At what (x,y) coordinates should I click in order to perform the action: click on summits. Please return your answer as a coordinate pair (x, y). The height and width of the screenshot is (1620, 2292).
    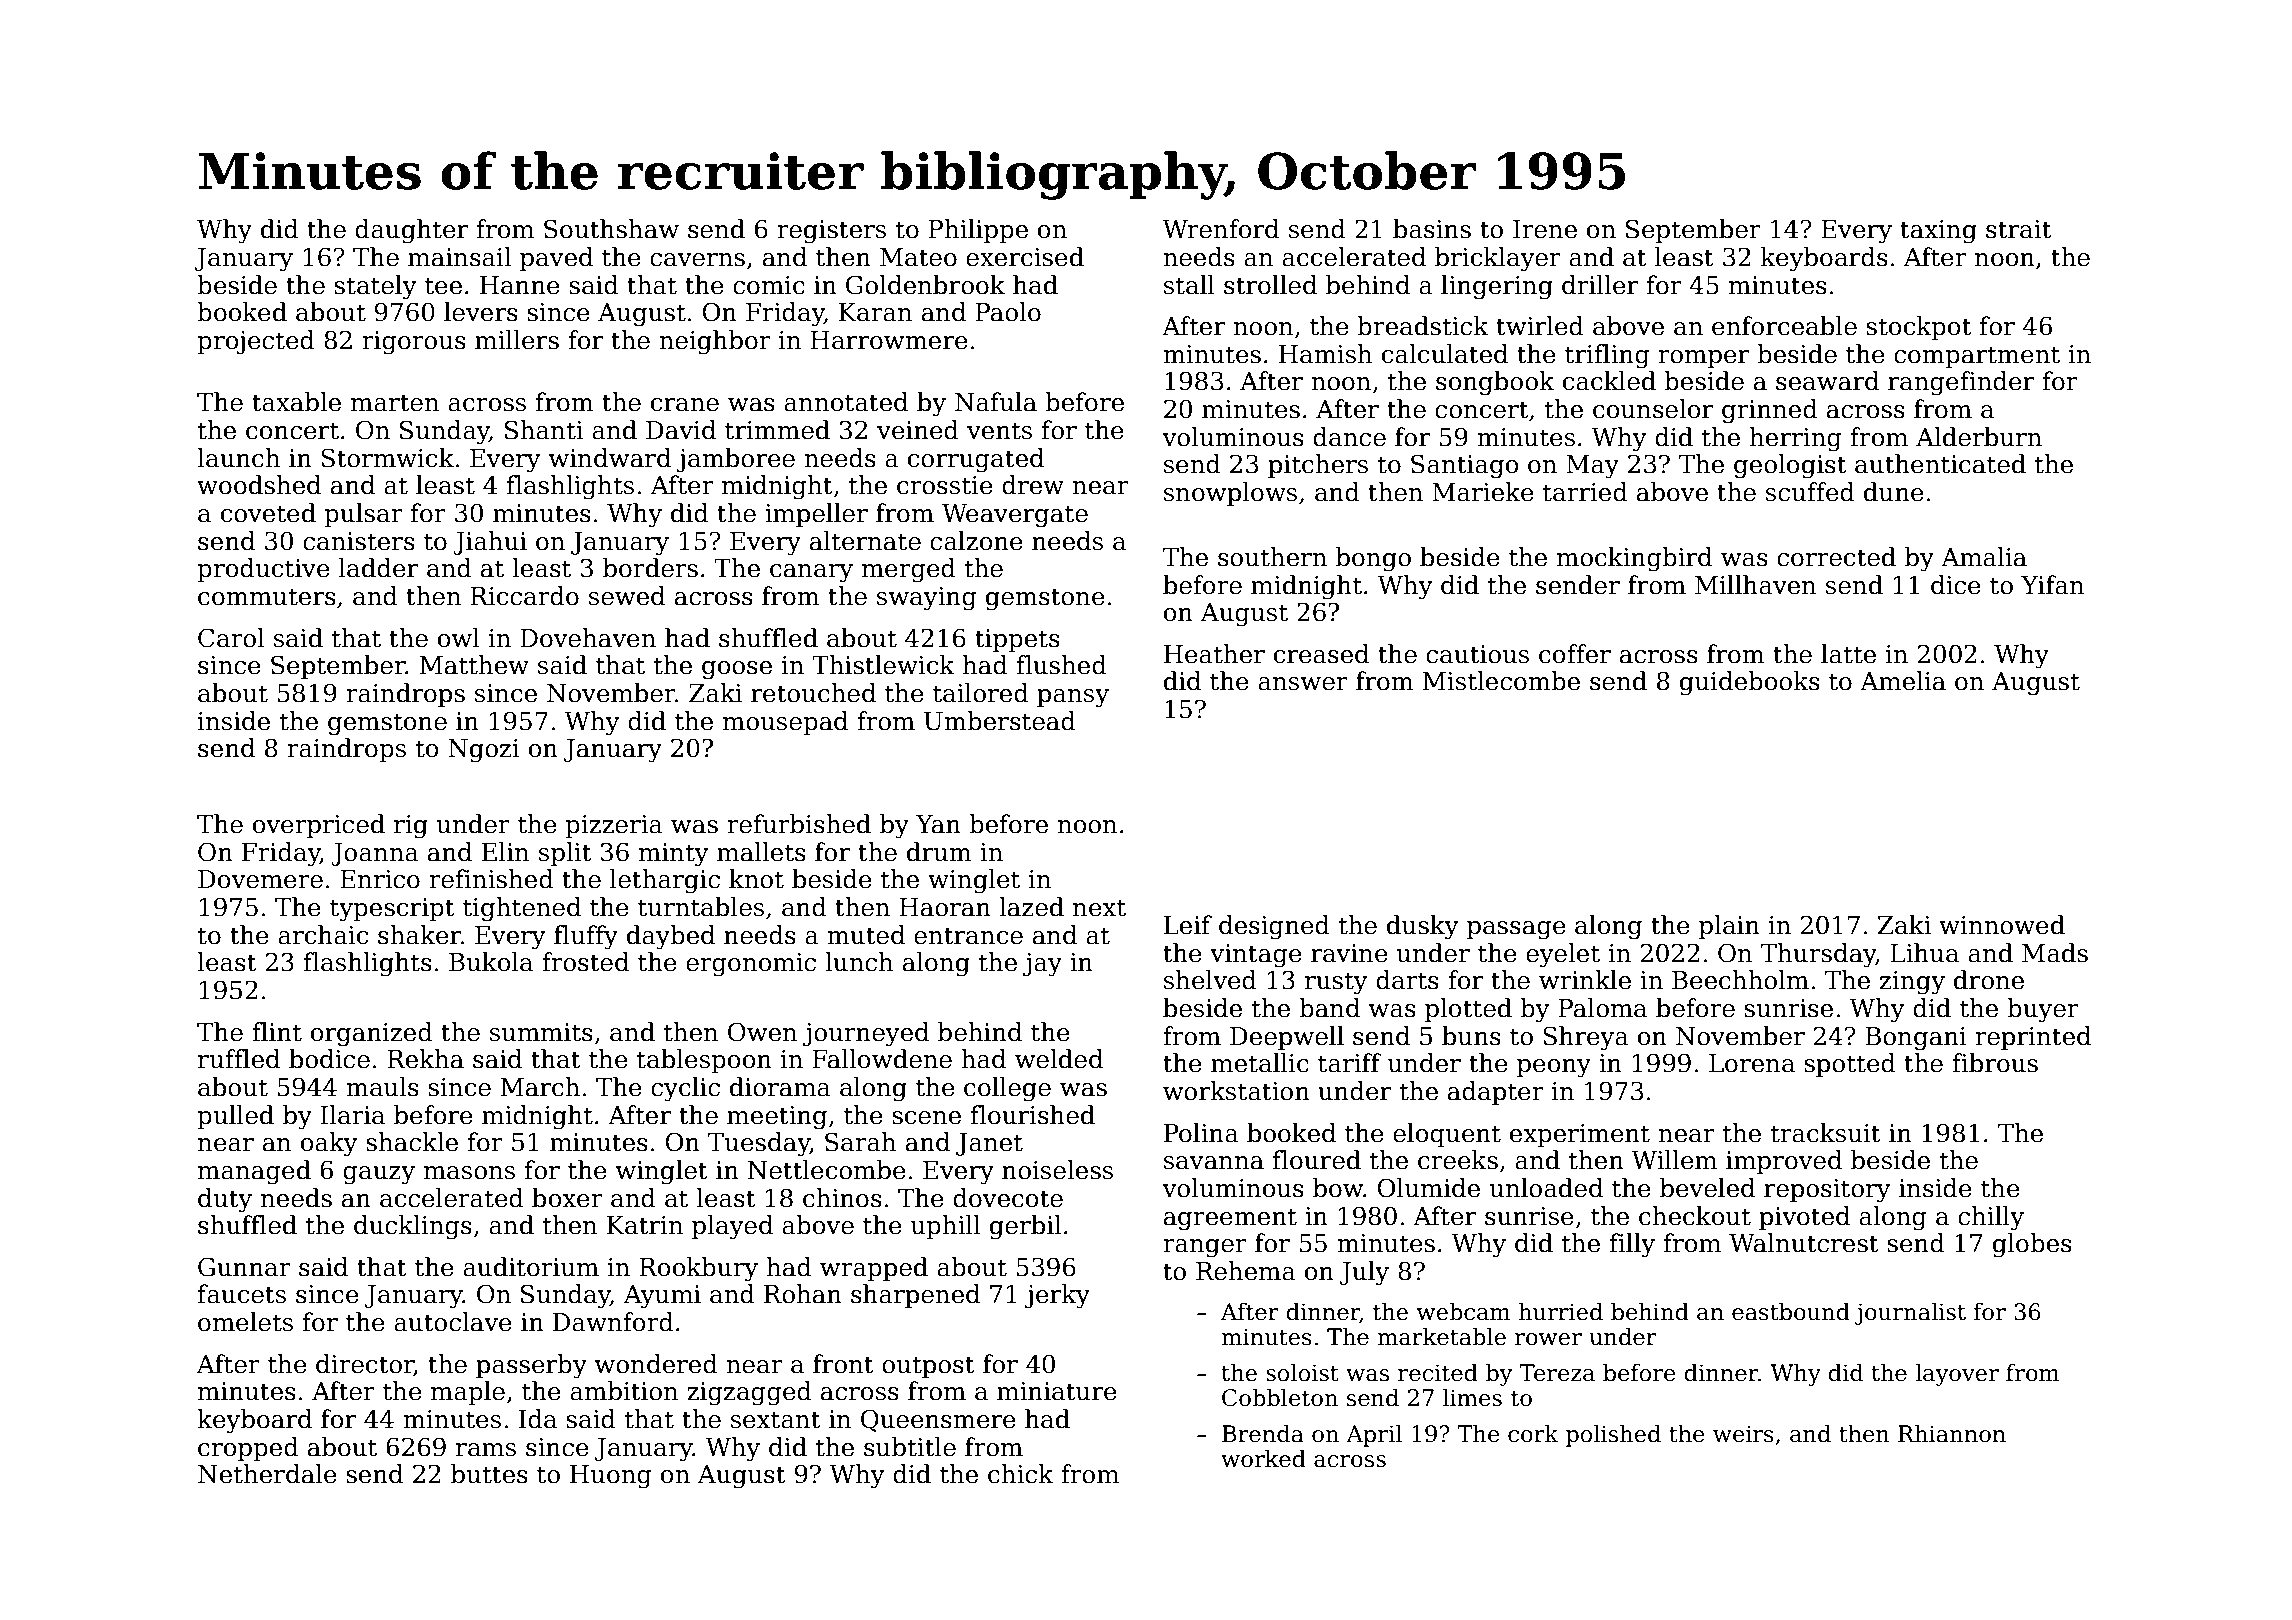
    Looking at the image, I should click on (541, 1032).
